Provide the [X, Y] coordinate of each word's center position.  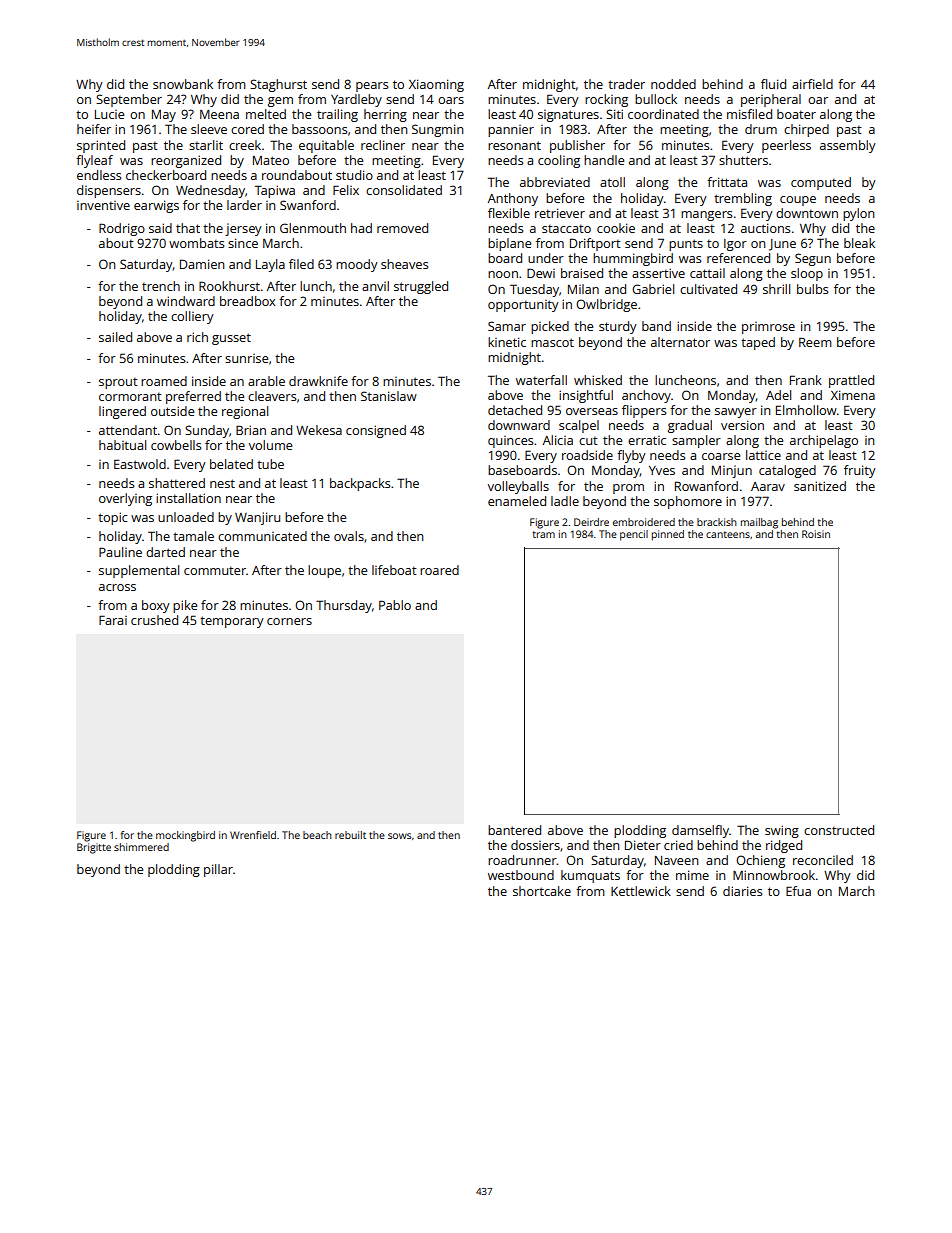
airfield [812, 84]
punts [686, 245]
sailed [115, 337]
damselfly [700, 831]
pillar [218, 870]
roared [439, 570]
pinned [668, 535]
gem [280, 102]
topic [113, 518]
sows [399, 836]
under [546, 258]
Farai [113, 620]
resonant [514, 145]
